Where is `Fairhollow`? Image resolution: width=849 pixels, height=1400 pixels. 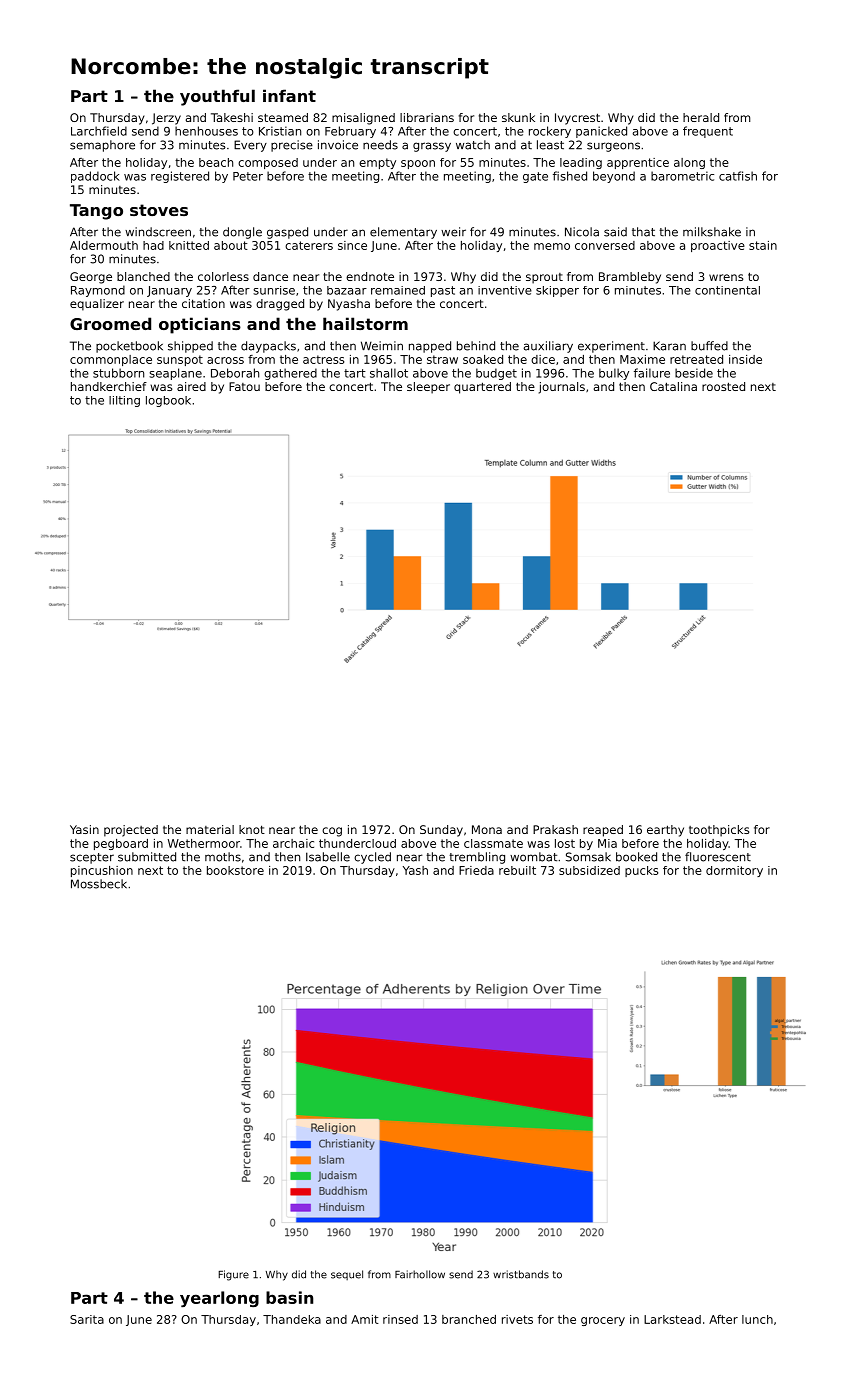
Fairhollow is located at coordinates (420, 1274).
